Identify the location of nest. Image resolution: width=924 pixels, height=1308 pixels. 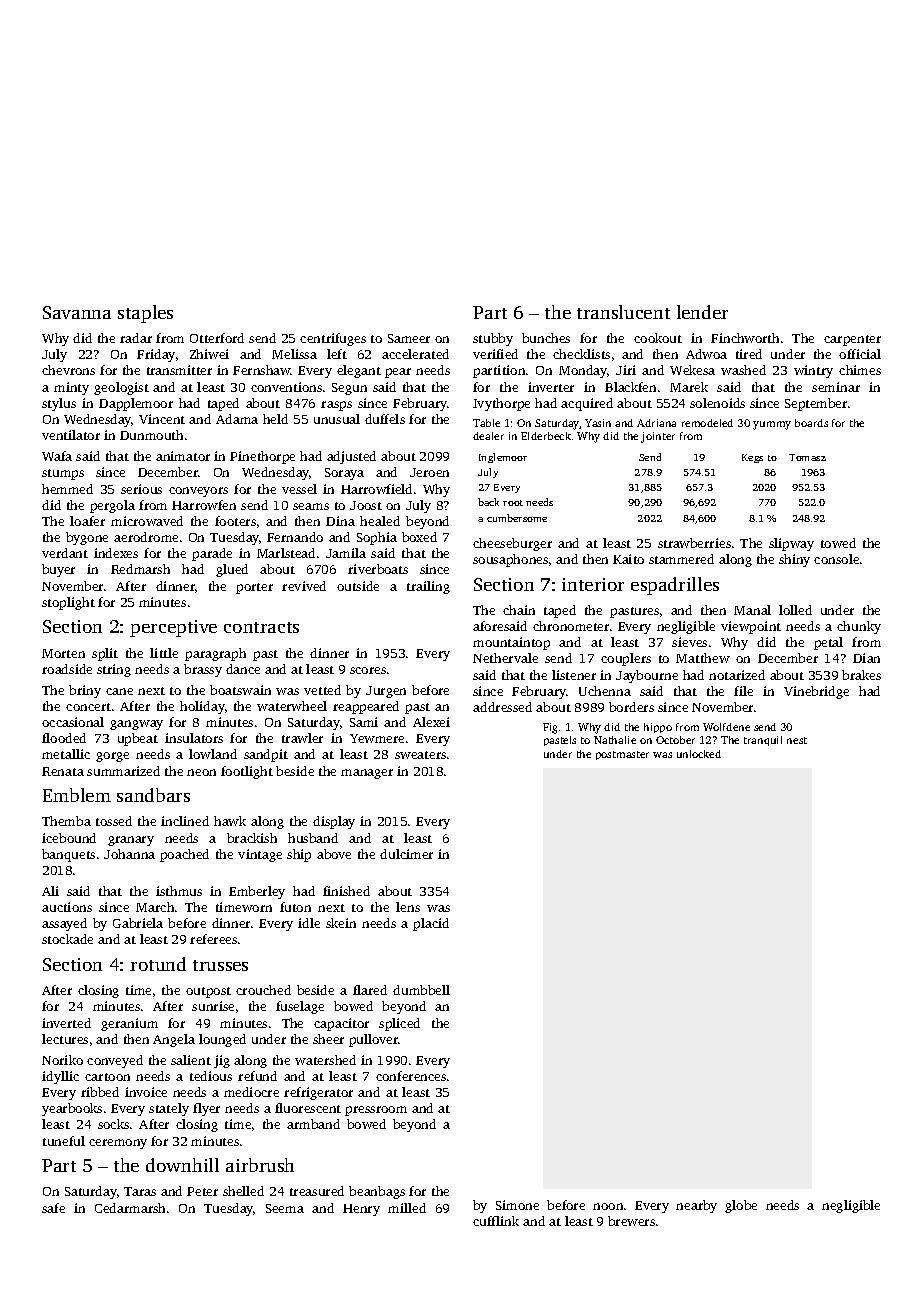
(797, 740).
